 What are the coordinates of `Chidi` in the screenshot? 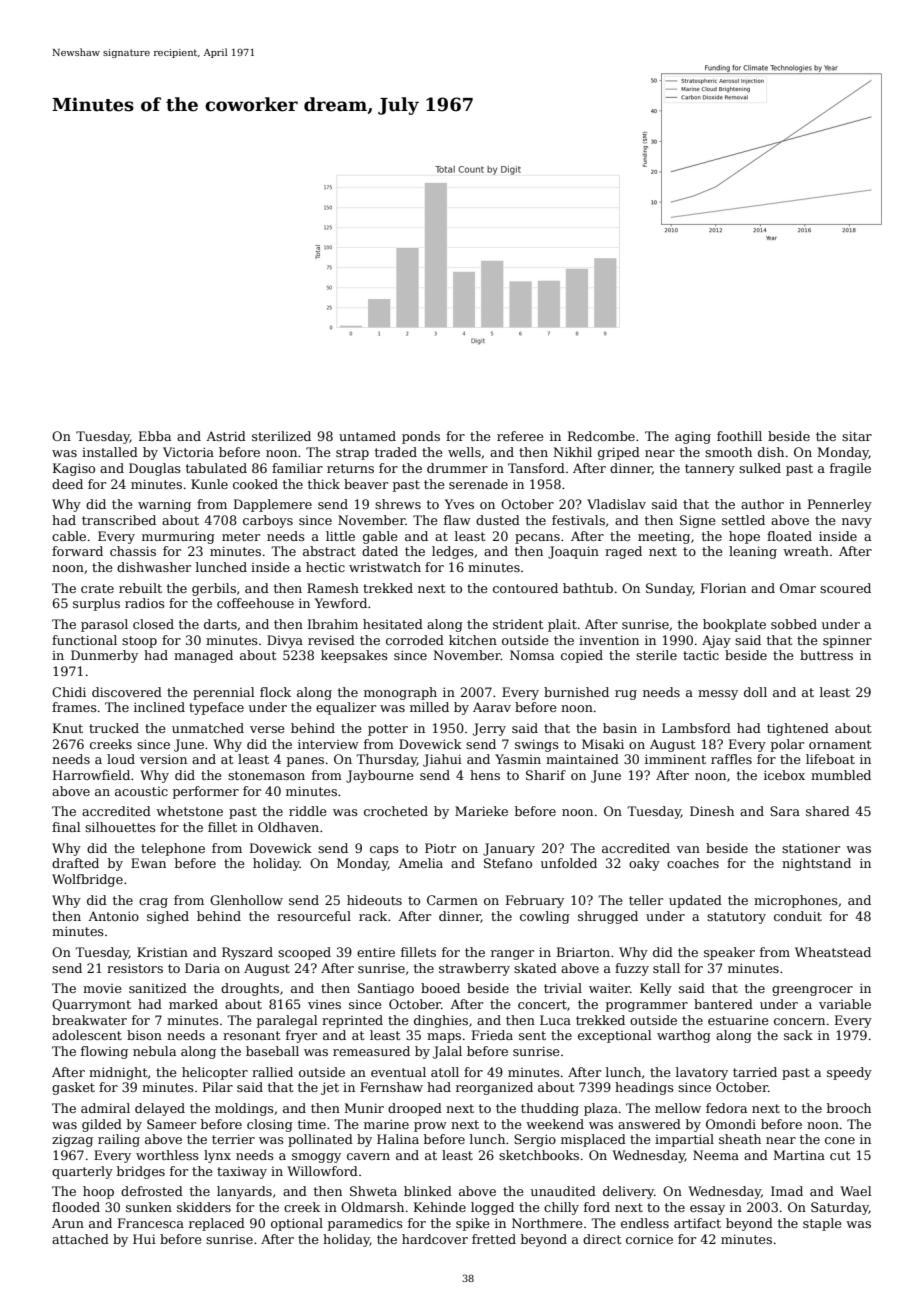 It's located at (69, 692).
